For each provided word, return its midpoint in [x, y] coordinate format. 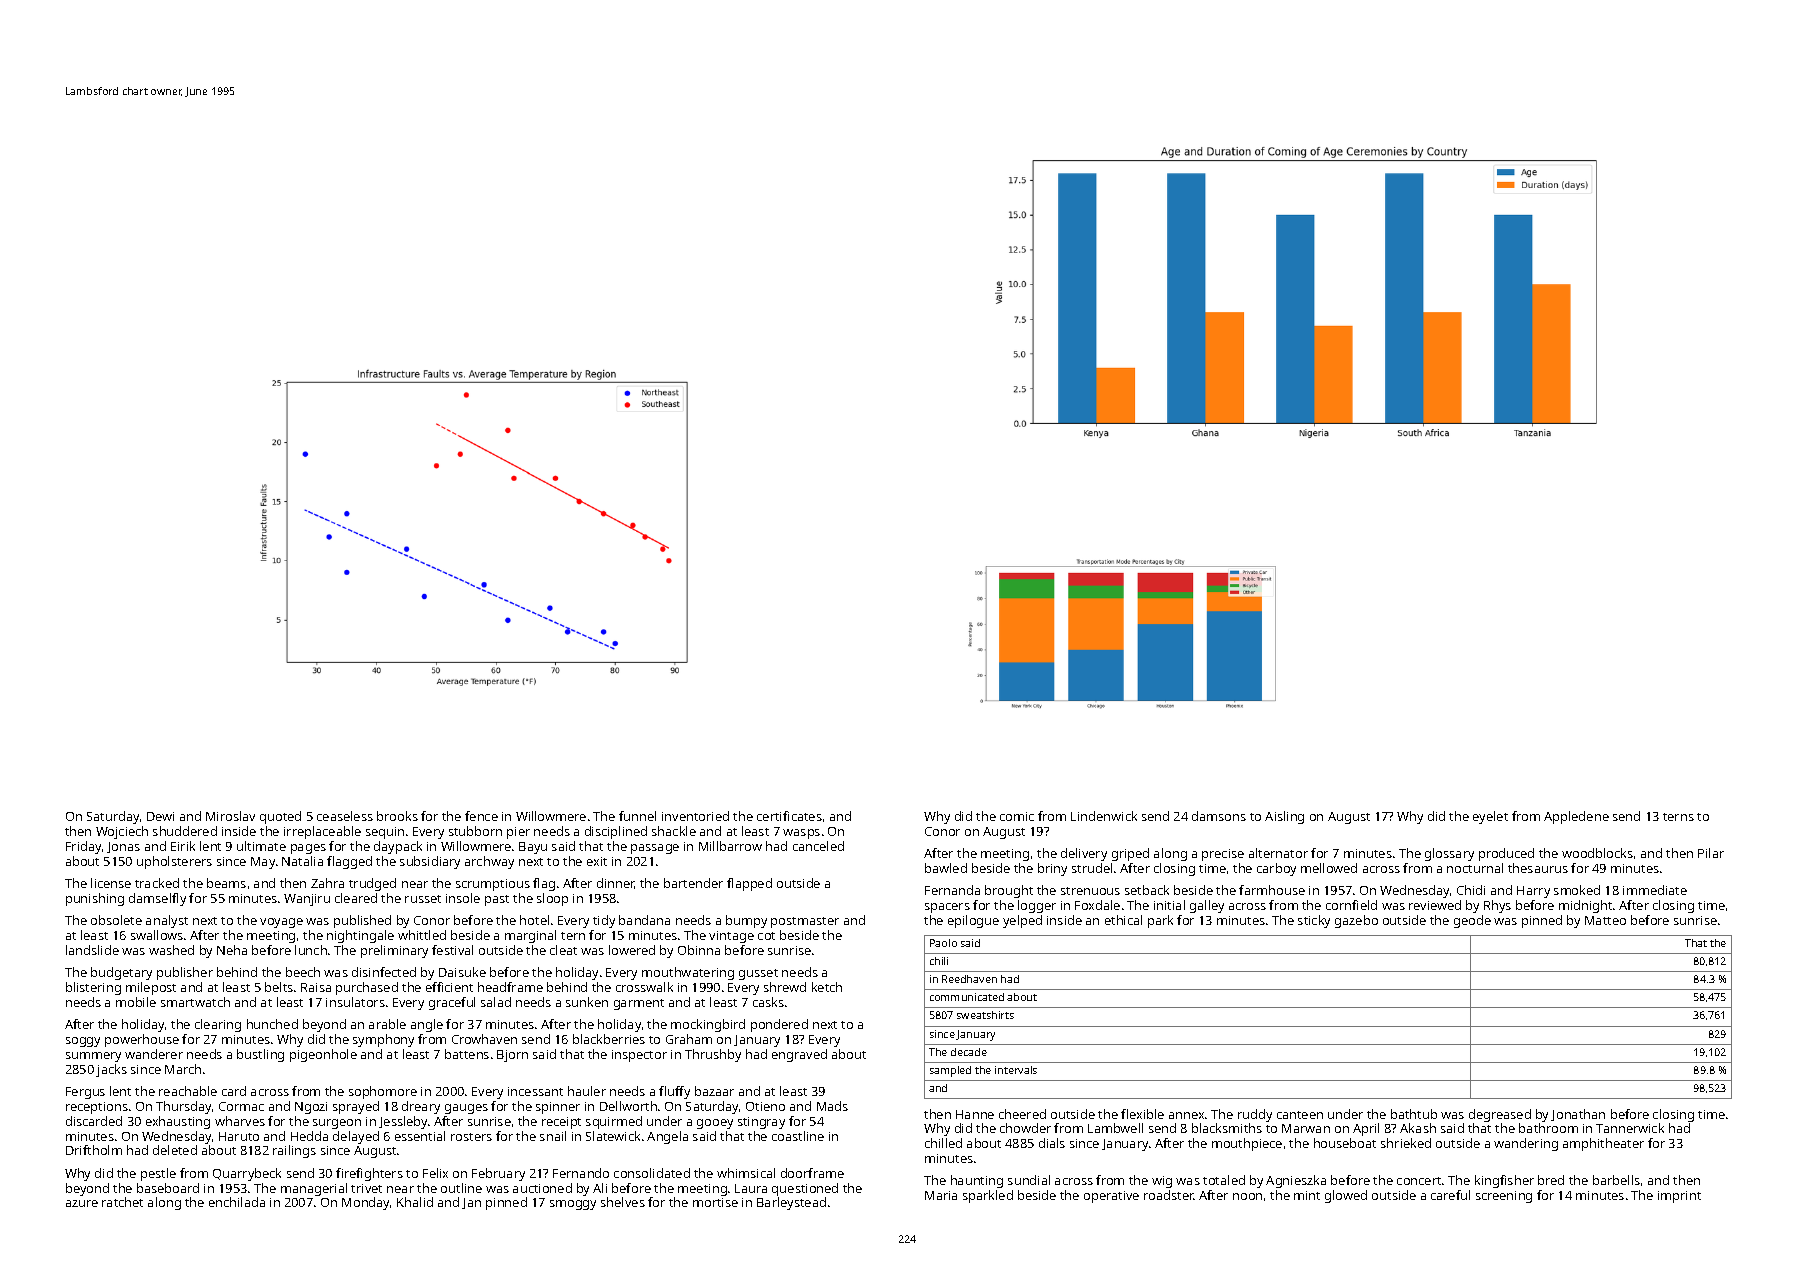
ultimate [261, 846]
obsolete [116, 920]
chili [939, 961]
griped [1130, 854]
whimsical [746, 1173]
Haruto [239, 1136]
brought [1009, 891]
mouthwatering [688, 973]
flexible [1142, 1114]
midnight [1585, 906]
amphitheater [1603, 1144]
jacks [111, 1070]
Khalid [415, 1202]
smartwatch [195, 1002]
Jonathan [1578, 1115]
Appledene [1576, 817]
